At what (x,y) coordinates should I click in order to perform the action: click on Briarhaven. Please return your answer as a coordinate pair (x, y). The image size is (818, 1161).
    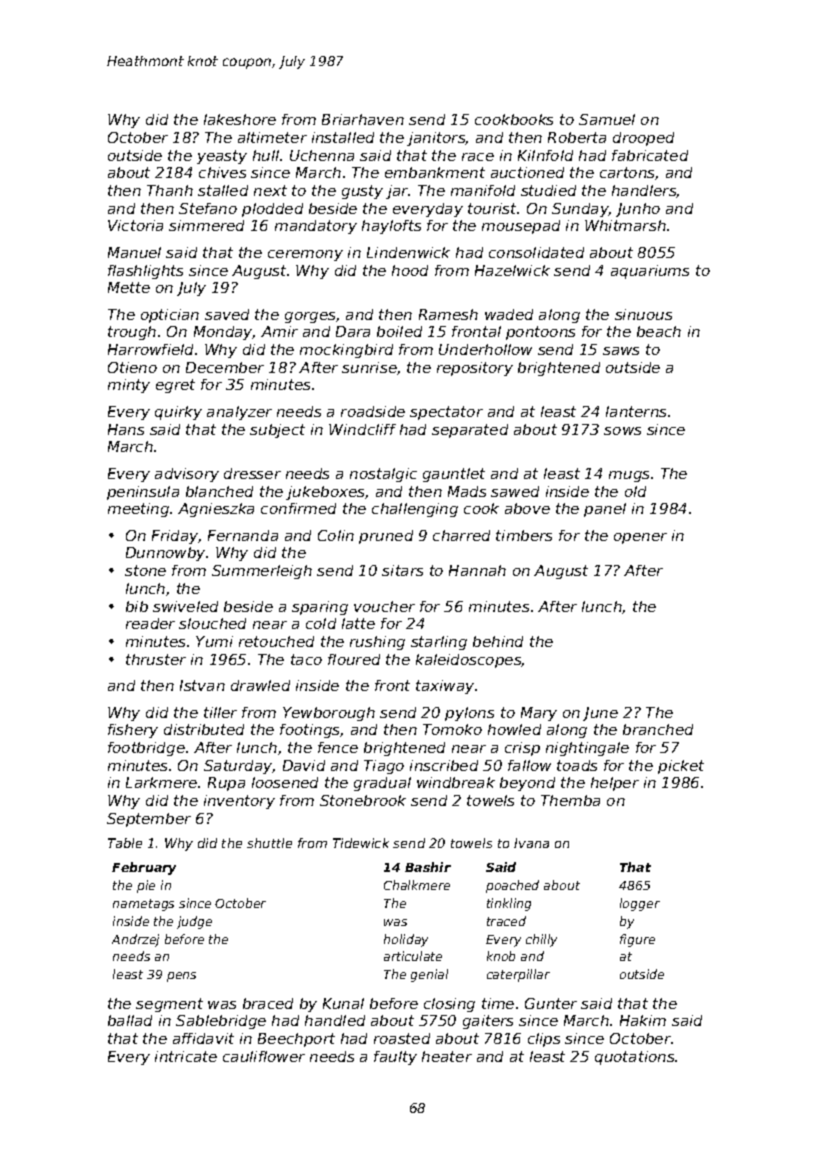
    Looking at the image, I should click on (363, 119).
